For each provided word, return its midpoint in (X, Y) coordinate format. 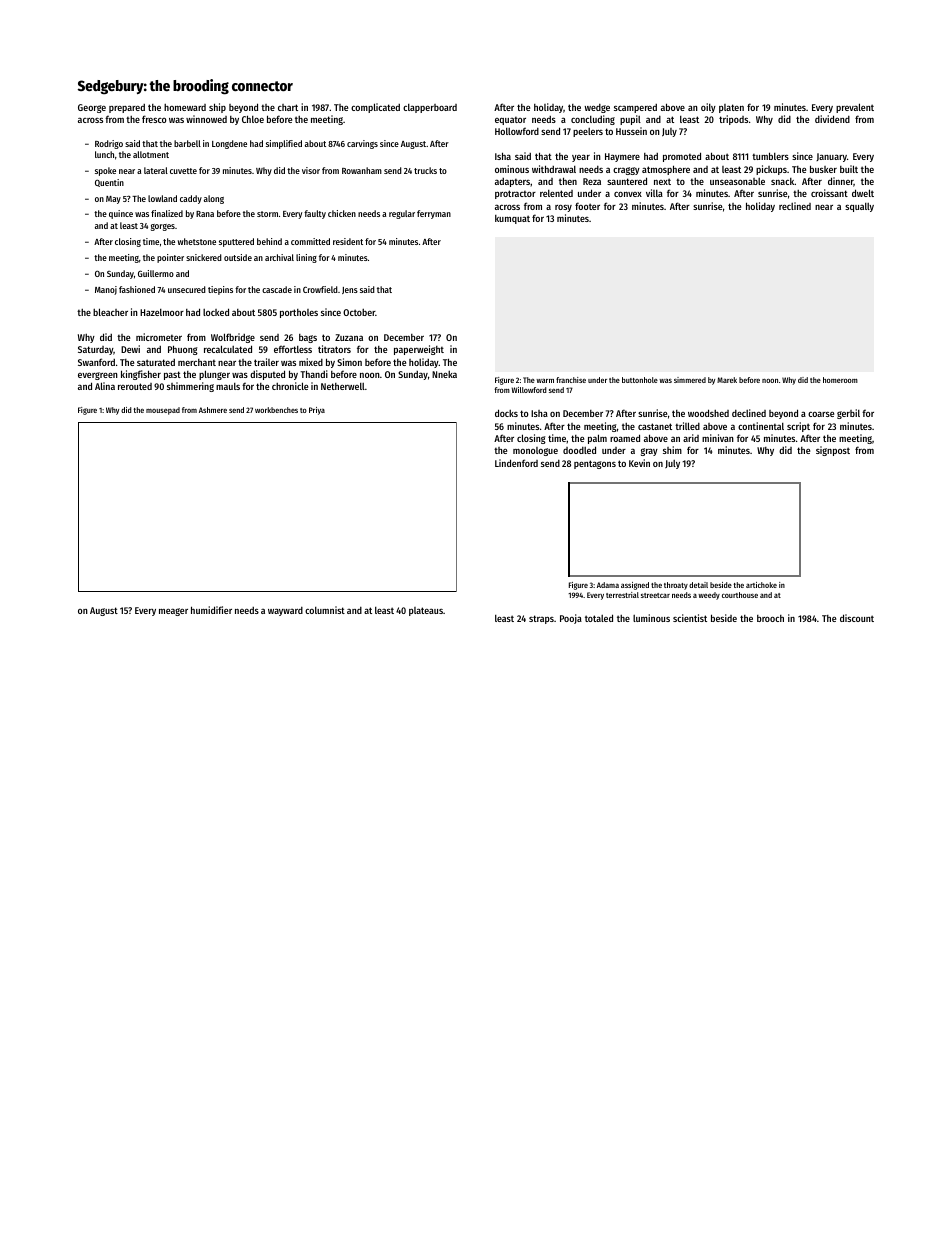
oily (708, 108)
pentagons (595, 464)
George (92, 108)
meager (173, 612)
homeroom (840, 380)
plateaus (426, 611)
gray (649, 452)
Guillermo (156, 273)
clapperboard (430, 108)
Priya (317, 411)
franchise (571, 380)
